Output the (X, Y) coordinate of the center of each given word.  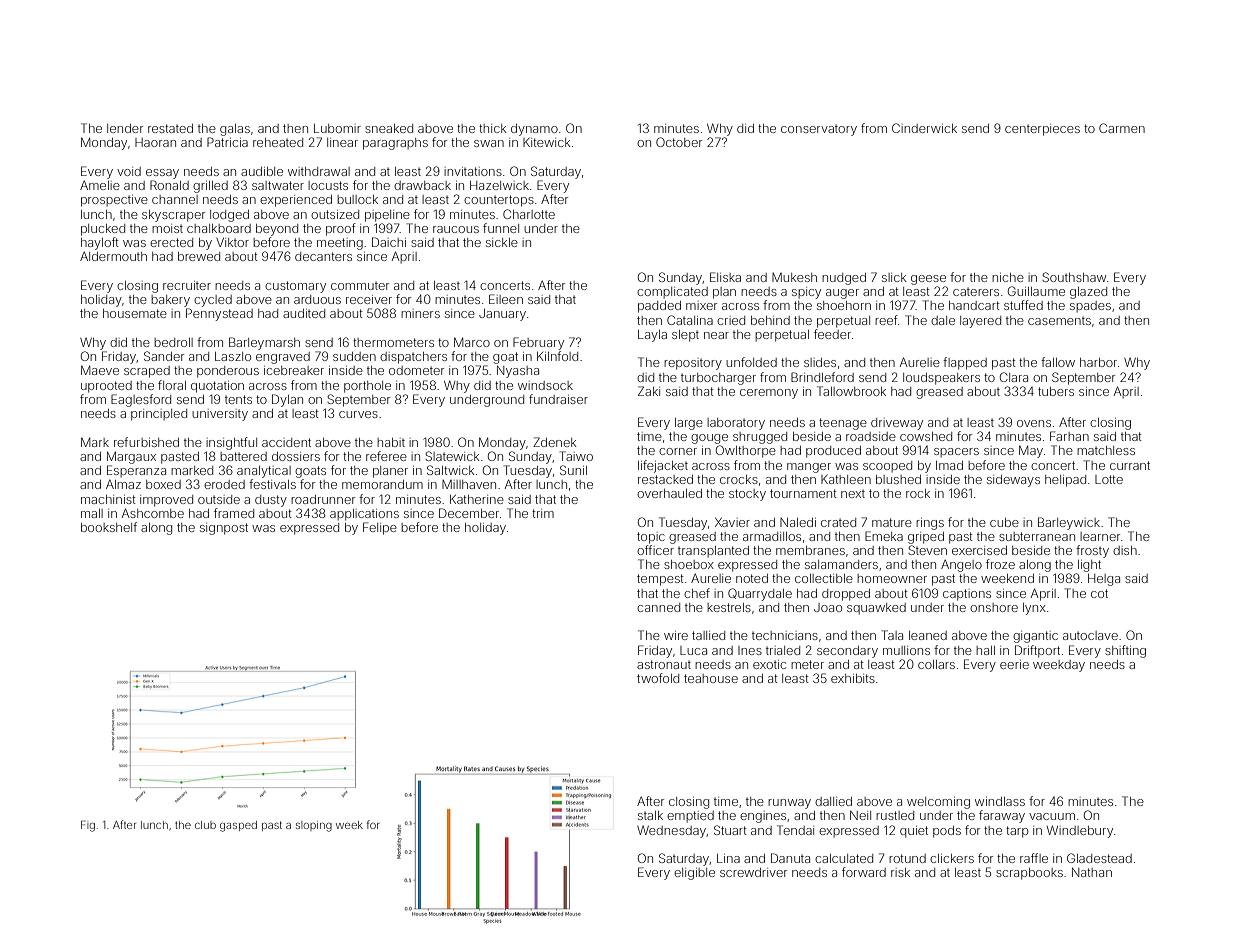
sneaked (389, 128)
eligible (694, 874)
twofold (658, 678)
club (205, 825)
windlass (1000, 801)
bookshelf (109, 527)
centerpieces (1042, 130)
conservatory (819, 130)
